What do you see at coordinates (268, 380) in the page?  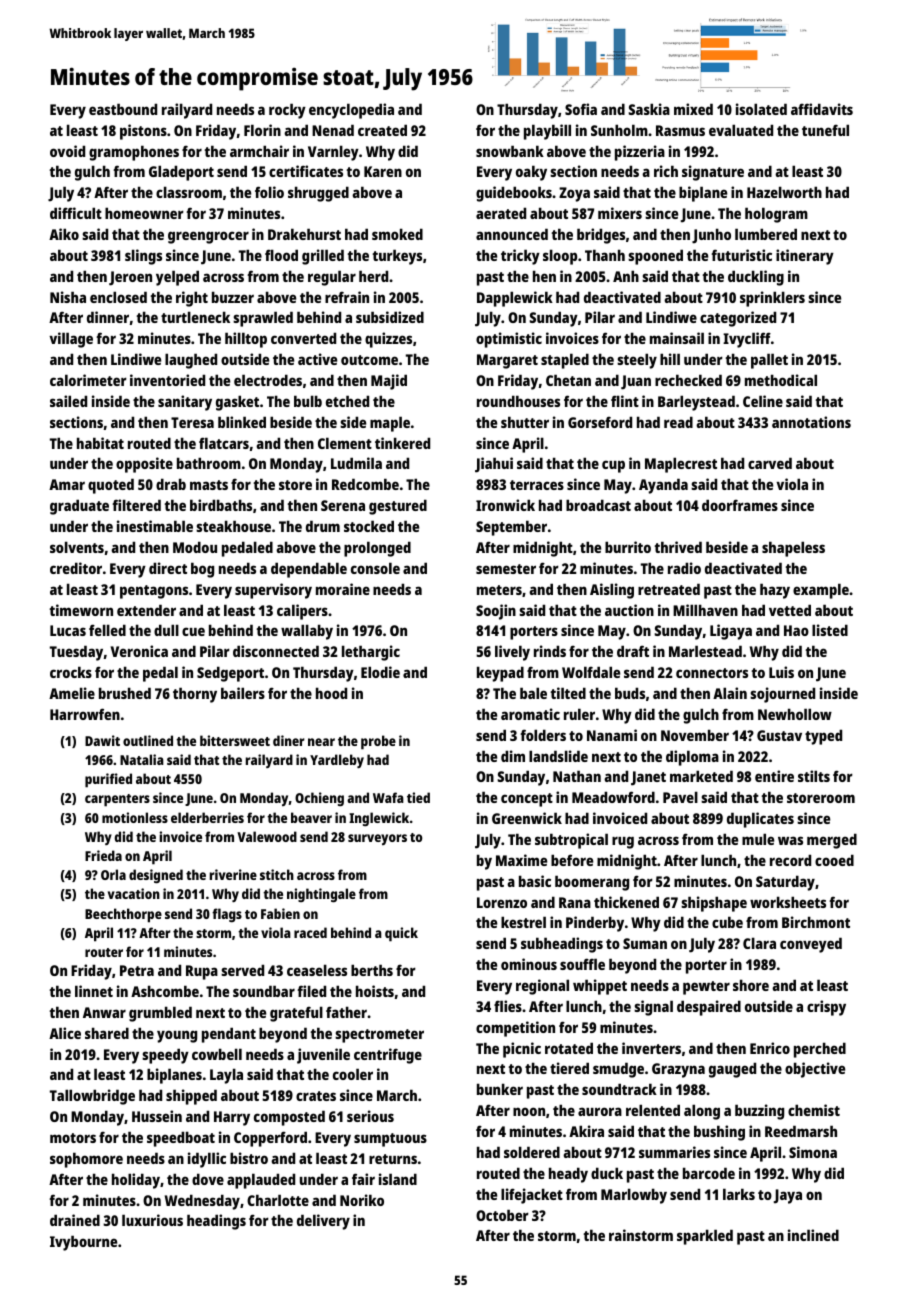 I see `electrodes` at bounding box center [268, 380].
